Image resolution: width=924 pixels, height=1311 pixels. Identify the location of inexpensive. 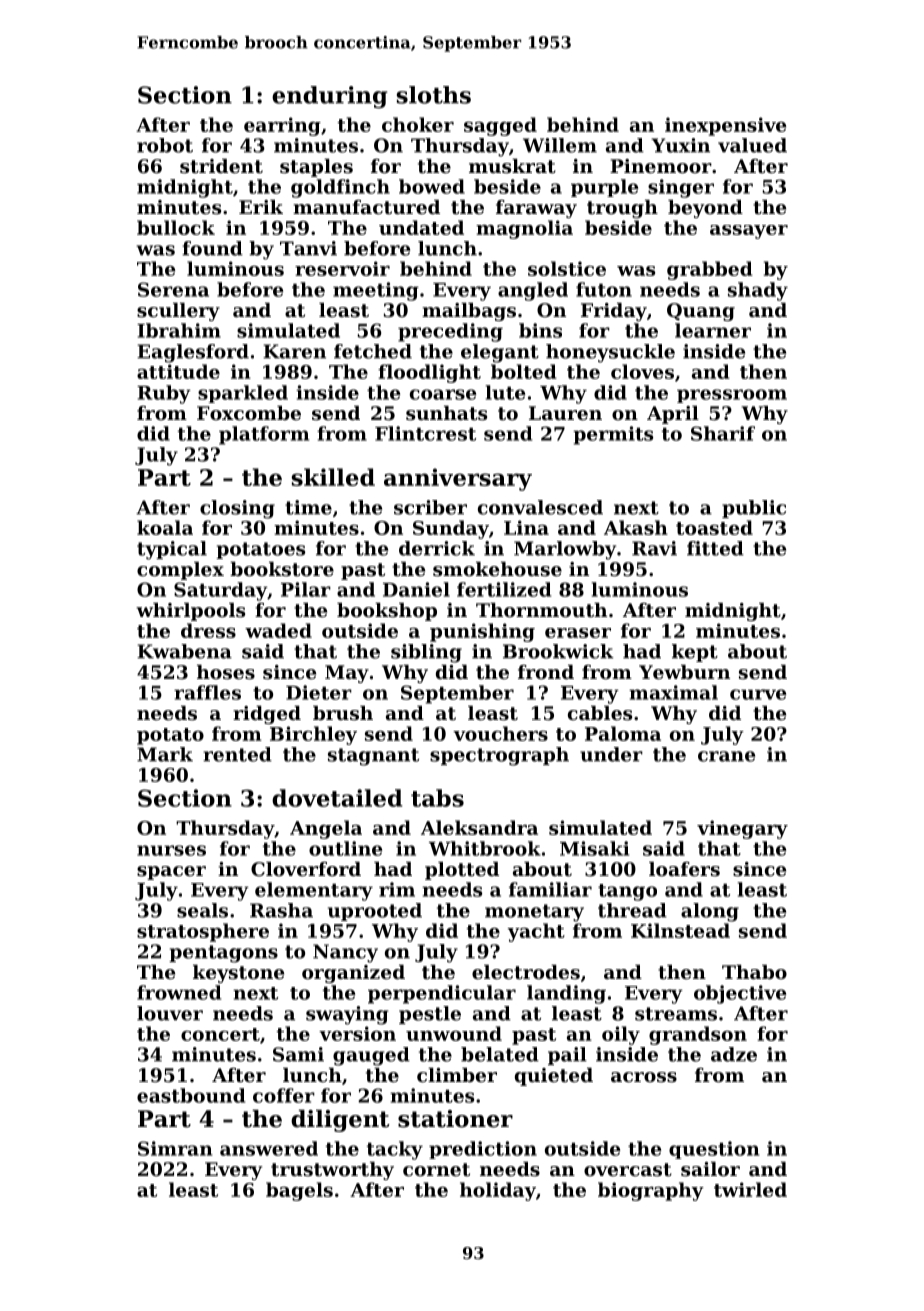
(725, 126).
